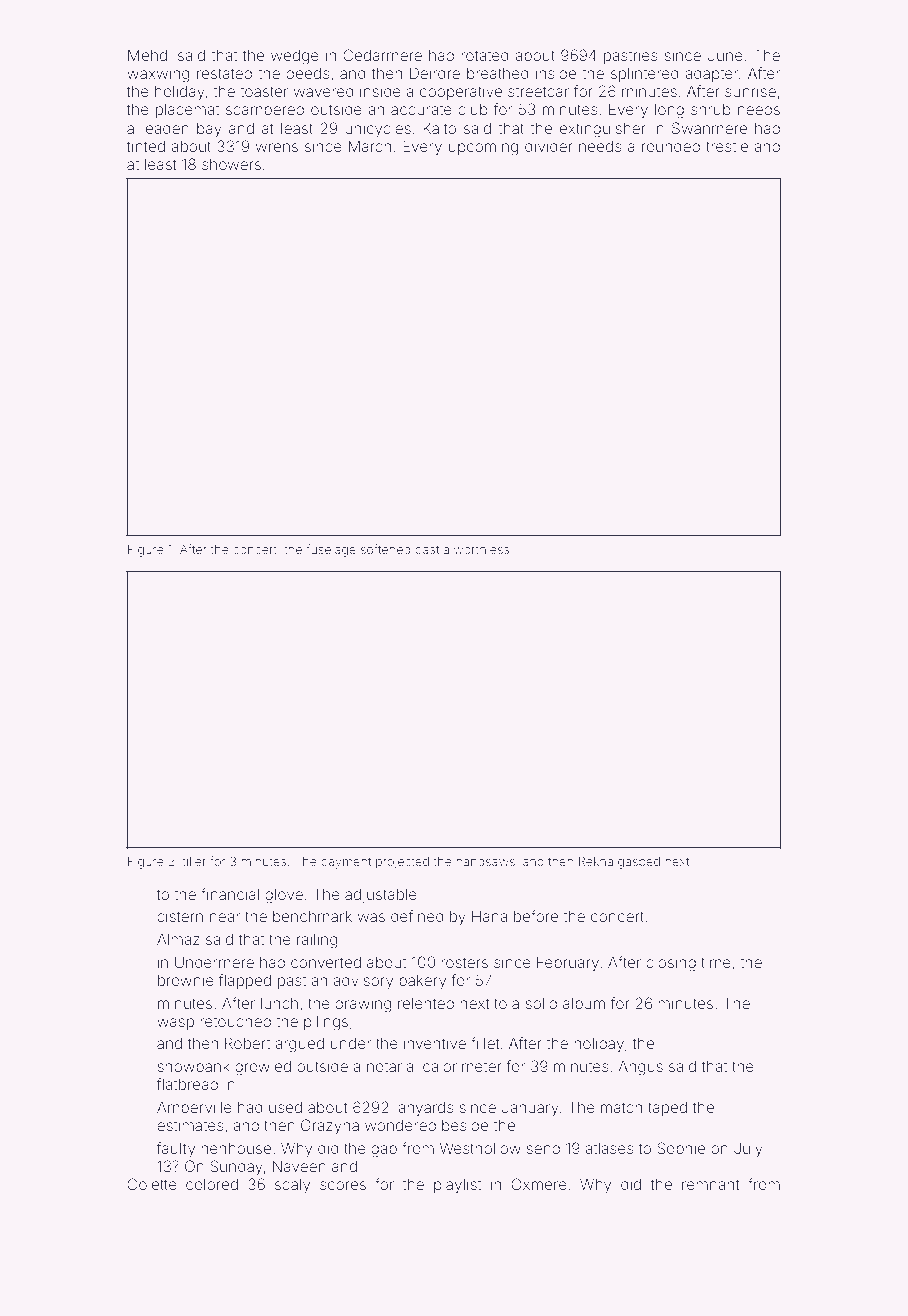  What do you see at coordinates (596, 861) in the page?
I see `Rekha` at bounding box center [596, 861].
